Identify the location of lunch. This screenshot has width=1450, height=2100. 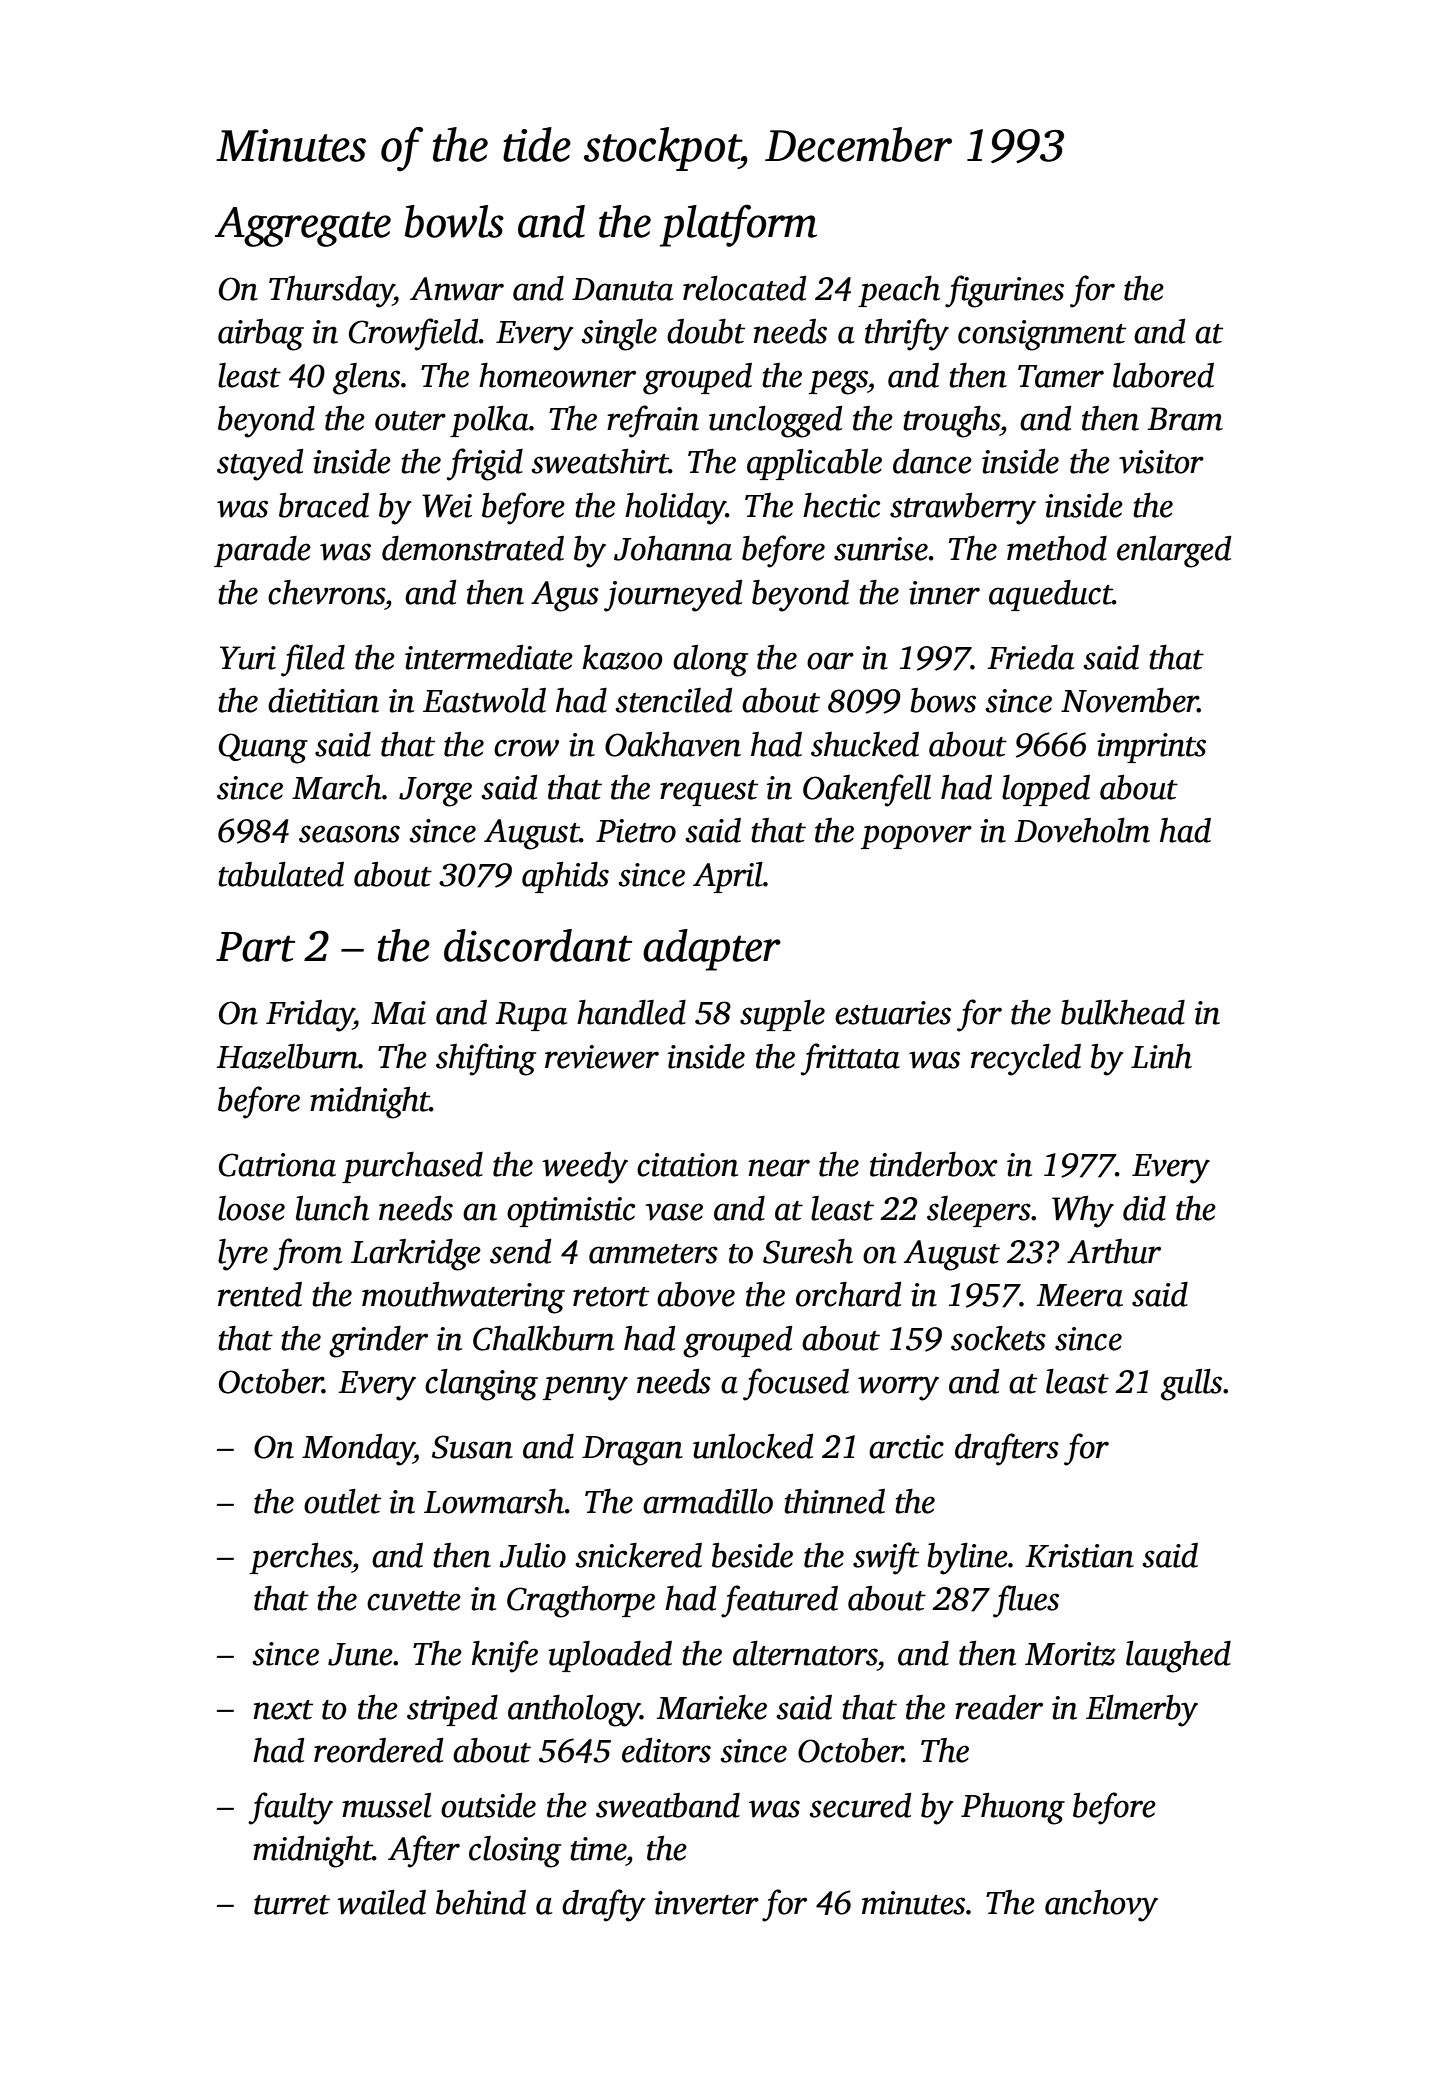
(332, 1208).
